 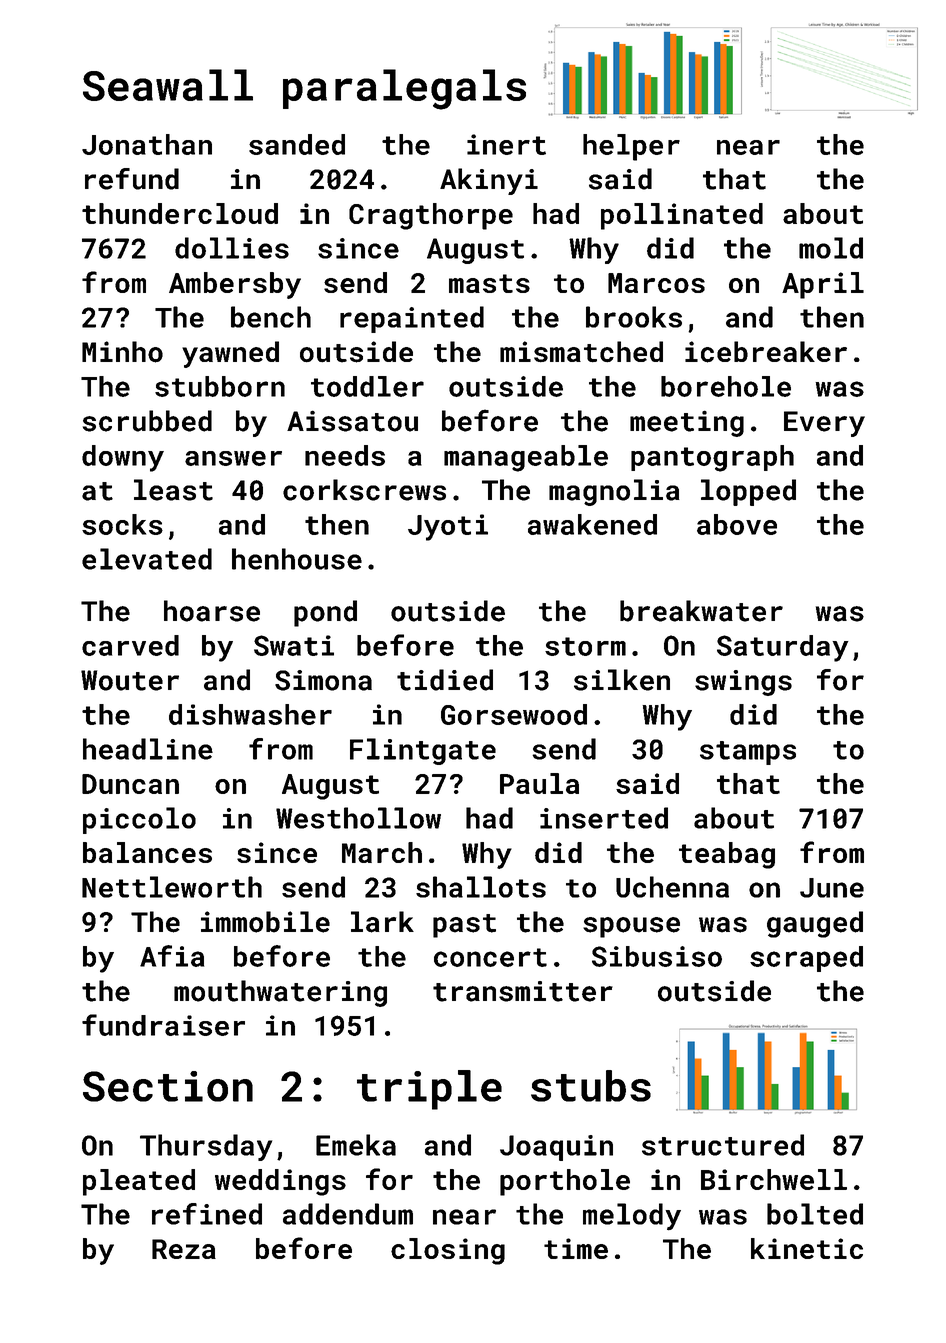 I want to click on Reza, so click(x=184, y=1249).
